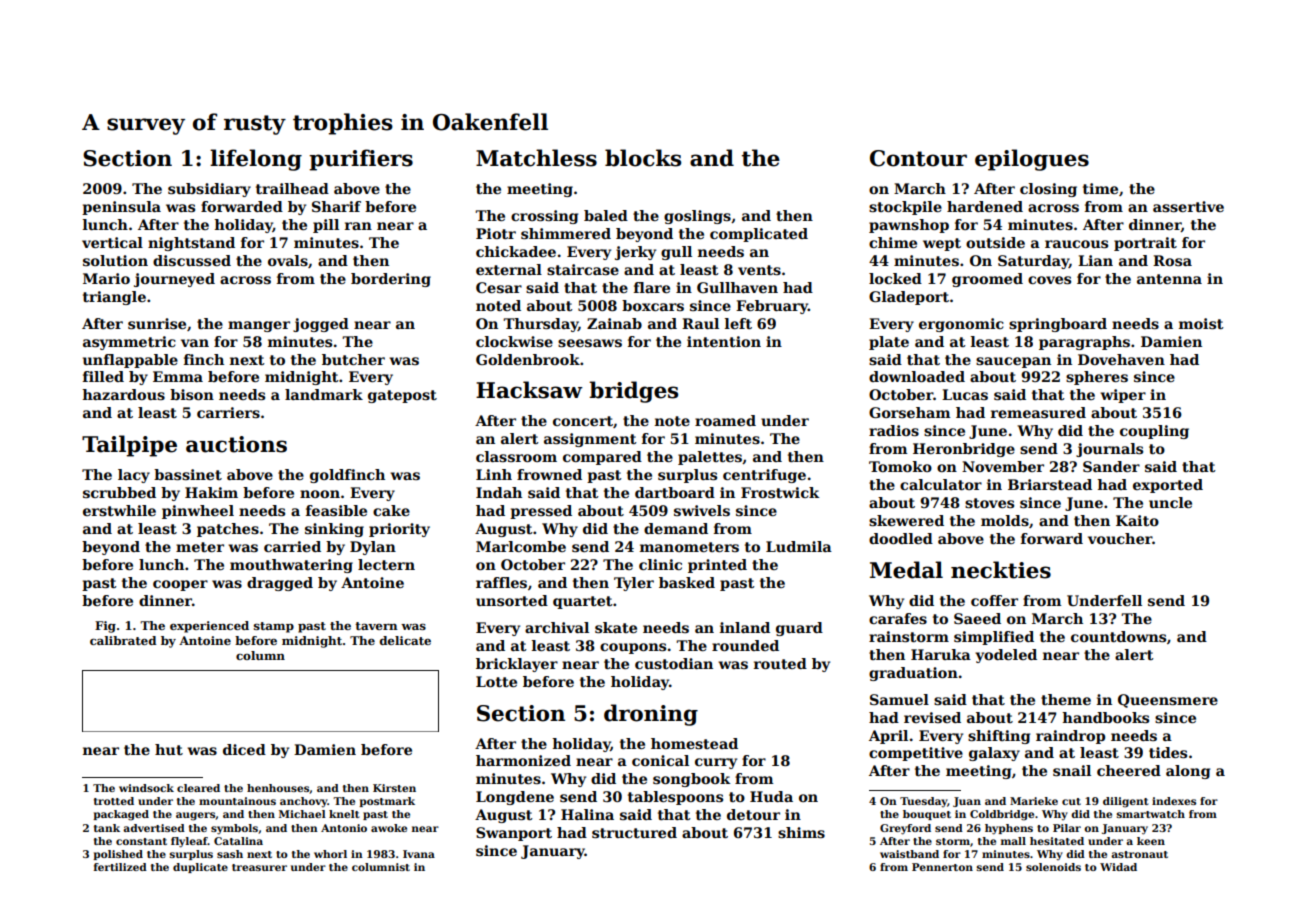 This screenshot has height=924, width=1308. What do you see at coordinates (1105, 717) in the screenshot?
I see `handbooks` at bounding box center [1105, 717].
